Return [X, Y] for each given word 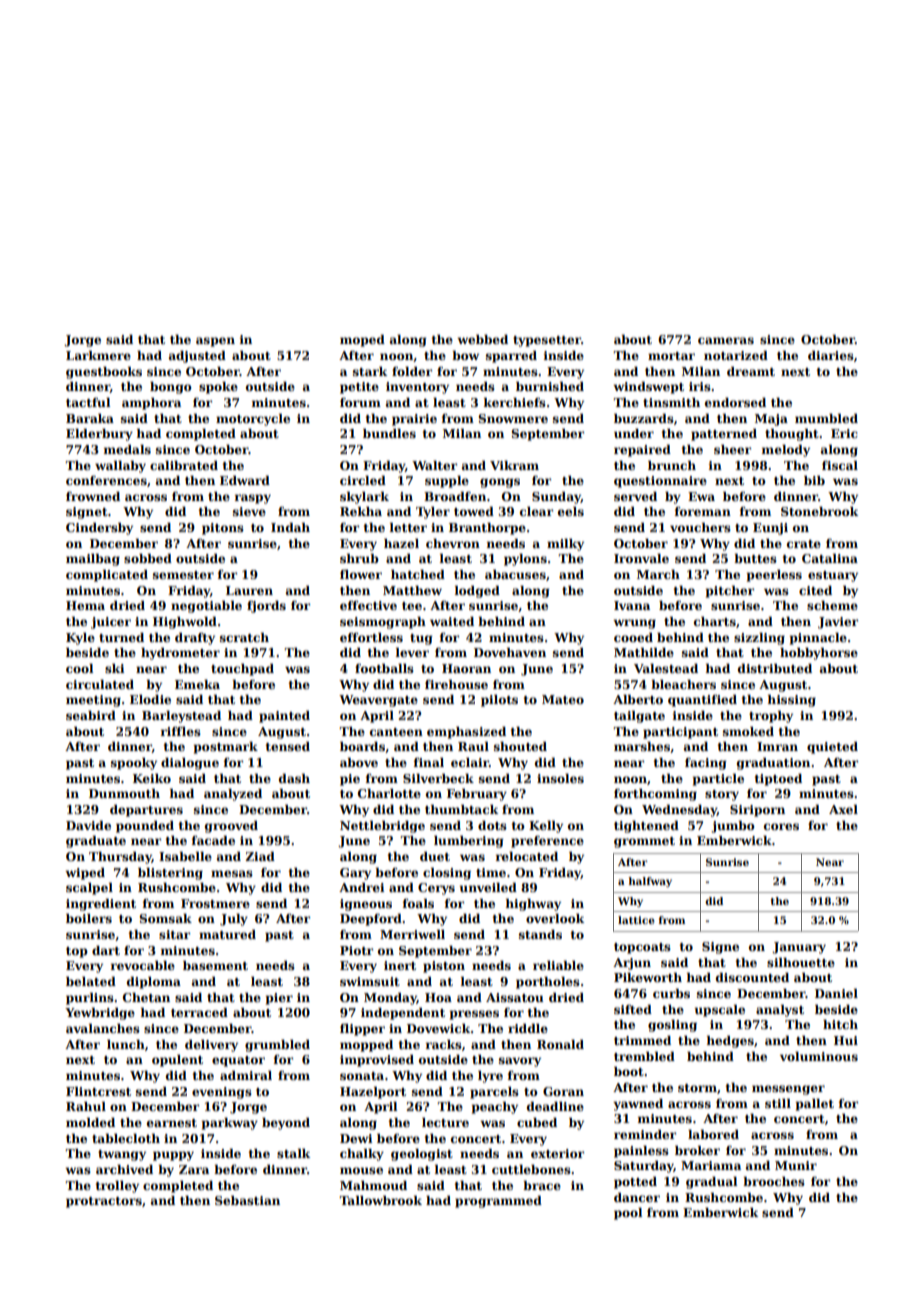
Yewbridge [100, 1013]
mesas [232, 873]
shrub [359, 558]
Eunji [770, 529]
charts [715, 621]
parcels [494, 1092]
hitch [840, 1024]
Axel [843, 809]
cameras [726, 340]
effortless [371, 637]
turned [121, 637]
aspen [215, 342]
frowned [93, 496]
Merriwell [412, 934]
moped [362, 340]
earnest [172, 1123]
